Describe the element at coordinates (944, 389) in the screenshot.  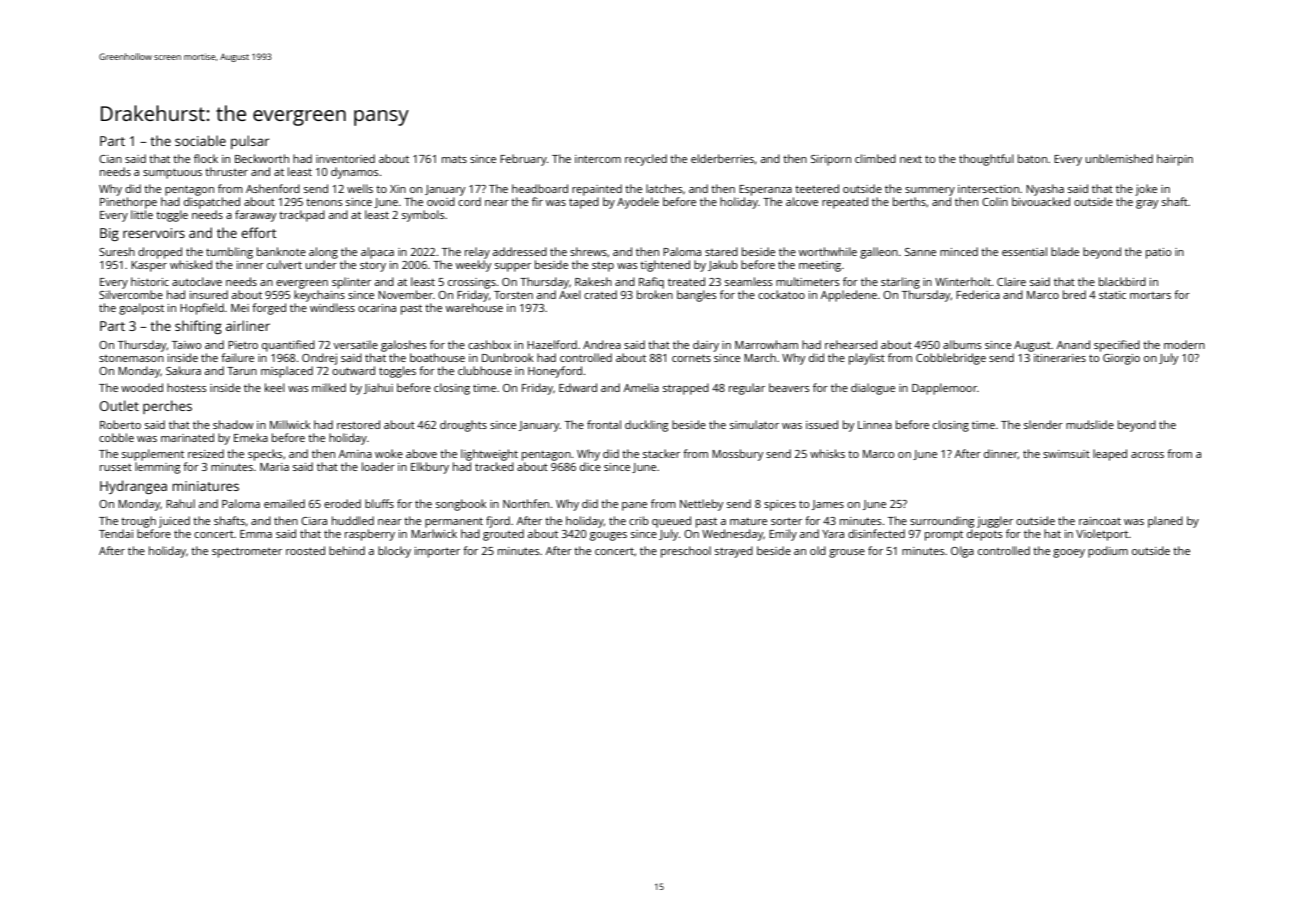
I see `Dapplemoor` at that location.
